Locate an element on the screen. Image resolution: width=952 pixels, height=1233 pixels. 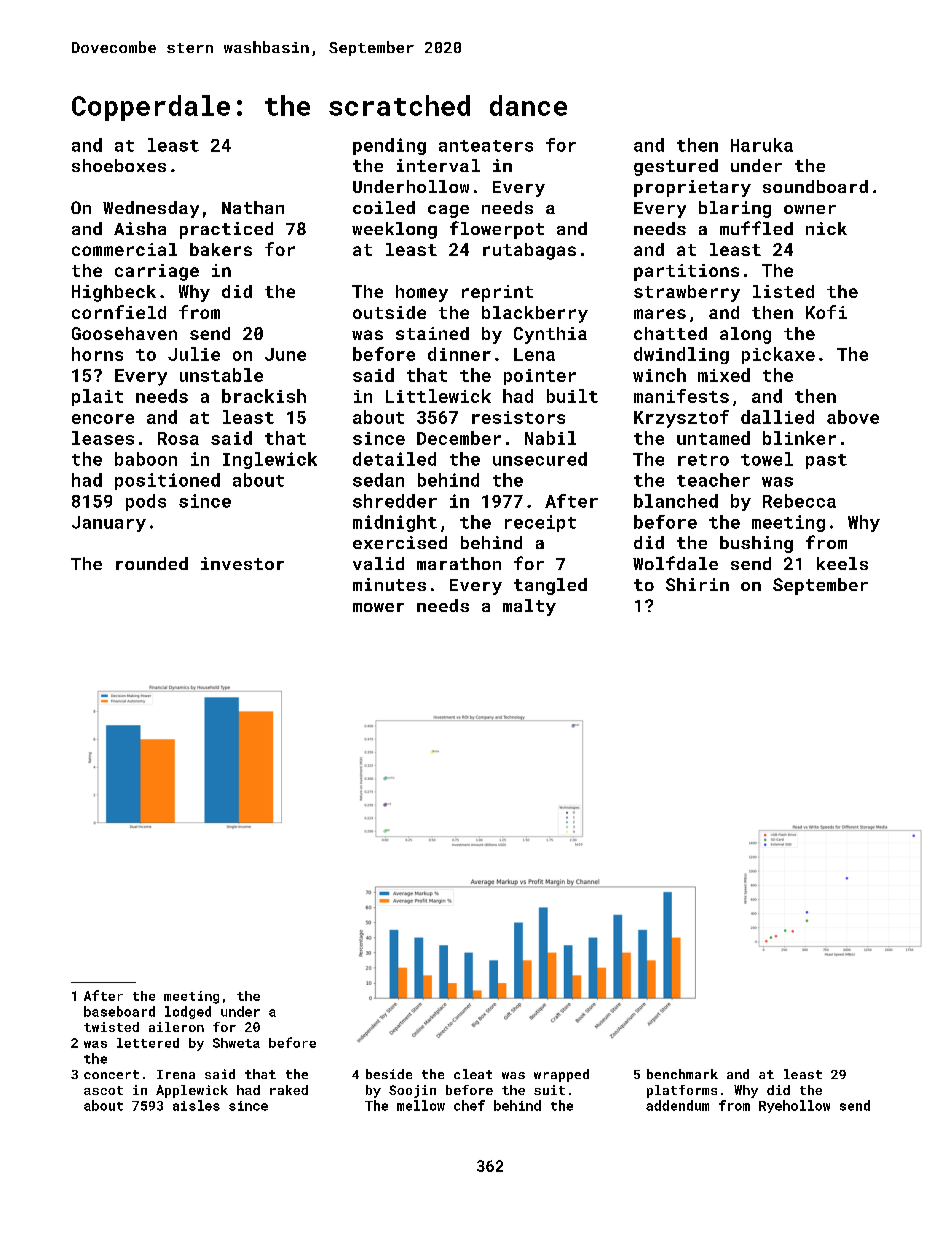
mellow is located at coordinates (421, 1105).
